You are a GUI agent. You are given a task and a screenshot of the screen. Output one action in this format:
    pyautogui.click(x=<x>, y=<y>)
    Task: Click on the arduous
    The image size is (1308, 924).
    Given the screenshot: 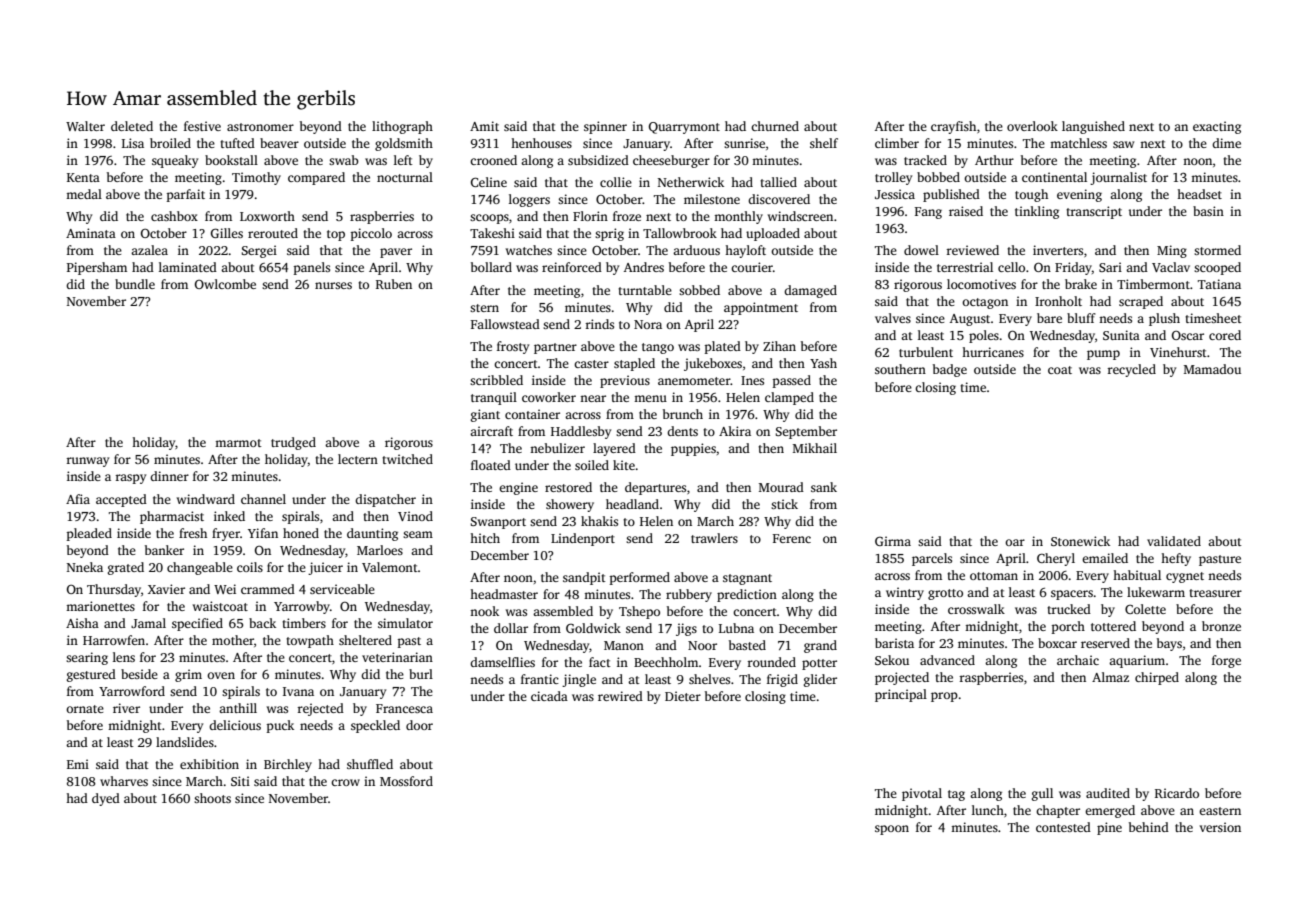 What is the action you would take?
    pyautogui.click(x=696, y=250)
